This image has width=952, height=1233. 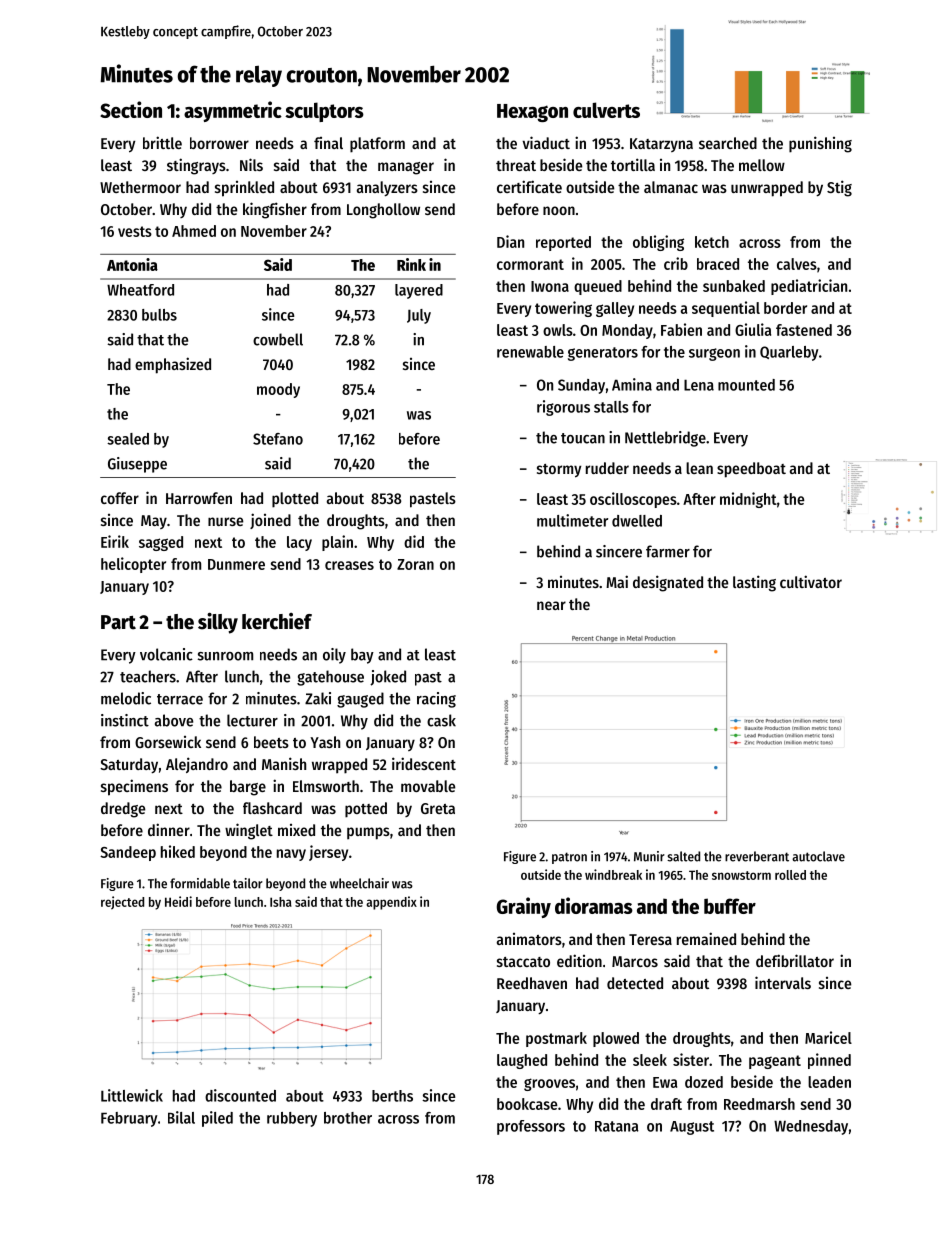 What do you see at coordinates (217, 1119) in the image?
I see `piled` at bounding box center [217, 1119].
